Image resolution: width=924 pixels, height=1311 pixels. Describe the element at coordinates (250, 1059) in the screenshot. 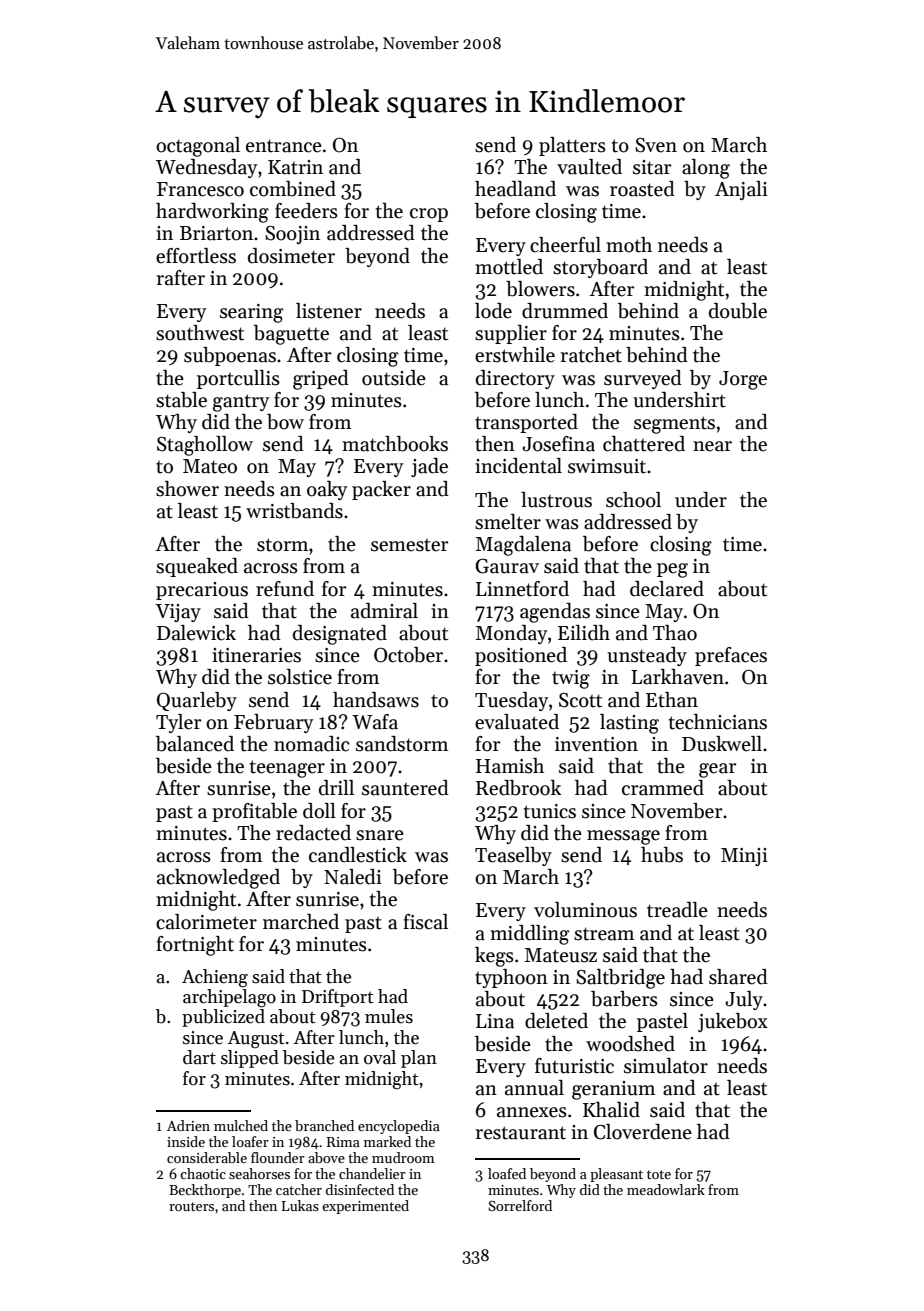

I see `slipped` at that location.
